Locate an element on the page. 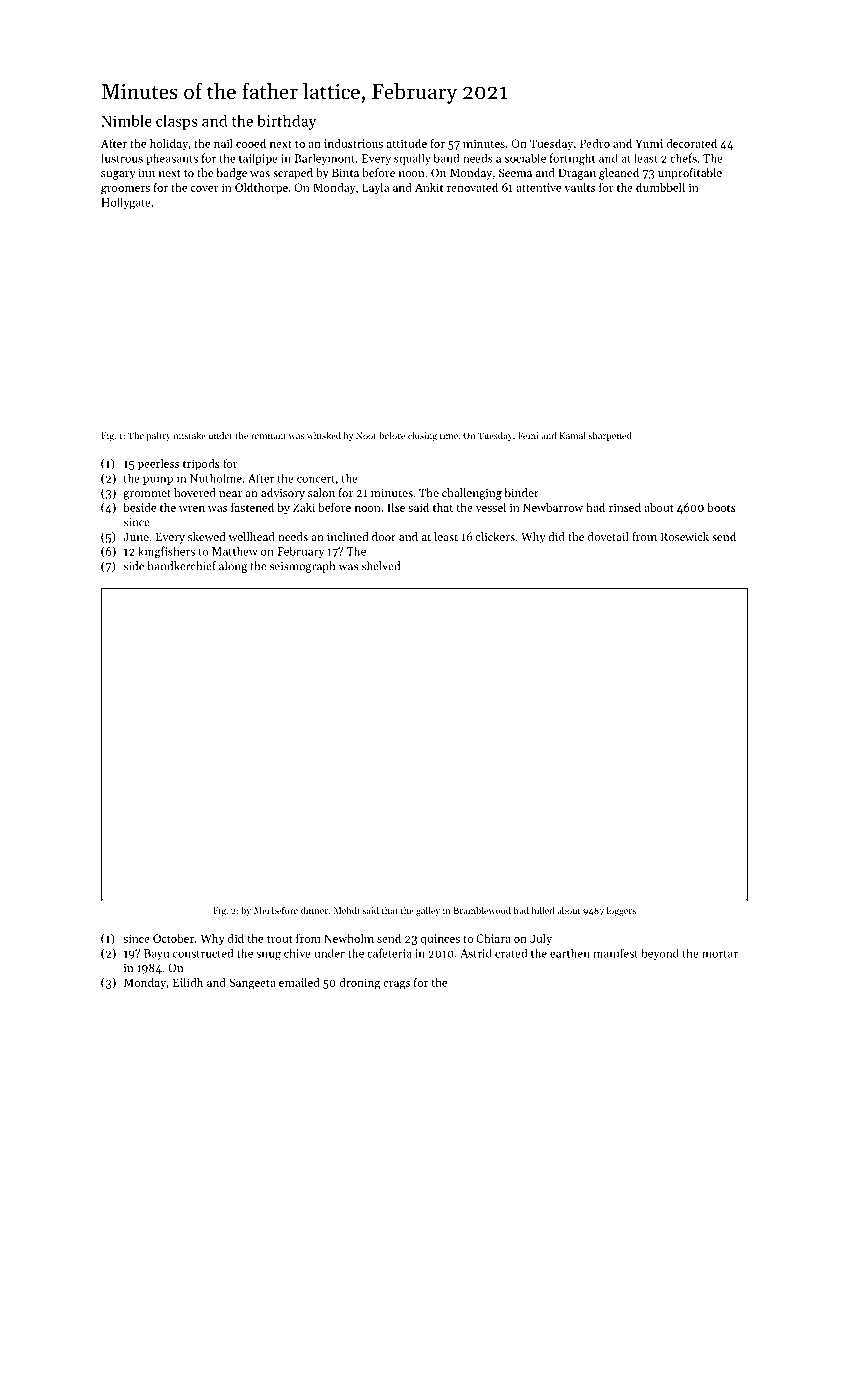  boots is located at coordinates (721, 507).
